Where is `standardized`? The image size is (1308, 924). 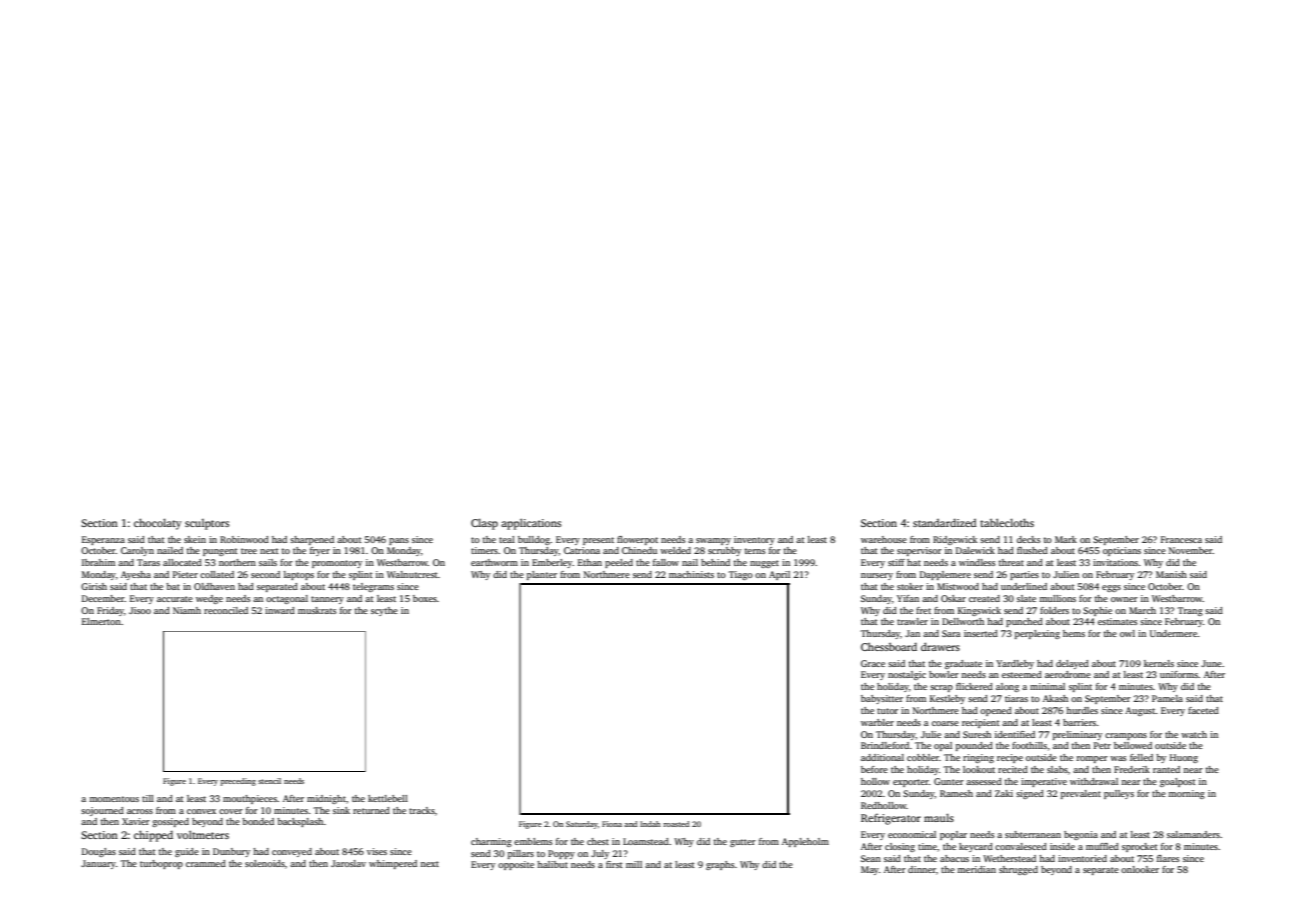
standardized is located at coordinates (944, 522).
